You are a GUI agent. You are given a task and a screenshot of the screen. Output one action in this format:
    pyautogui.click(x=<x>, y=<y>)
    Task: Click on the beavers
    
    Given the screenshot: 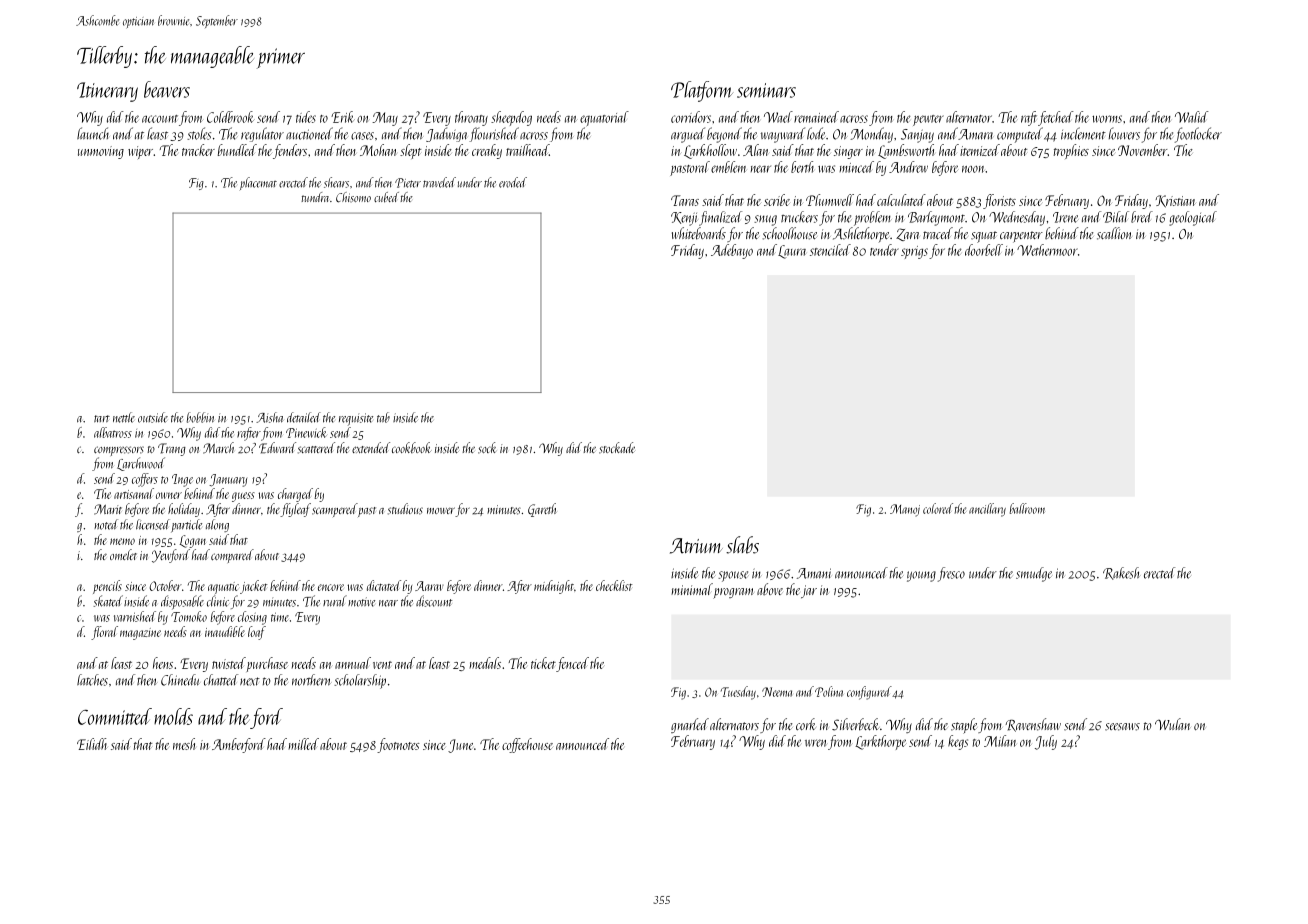 What is the action you would take?
    pyautogui.click(x=167, y=89)
